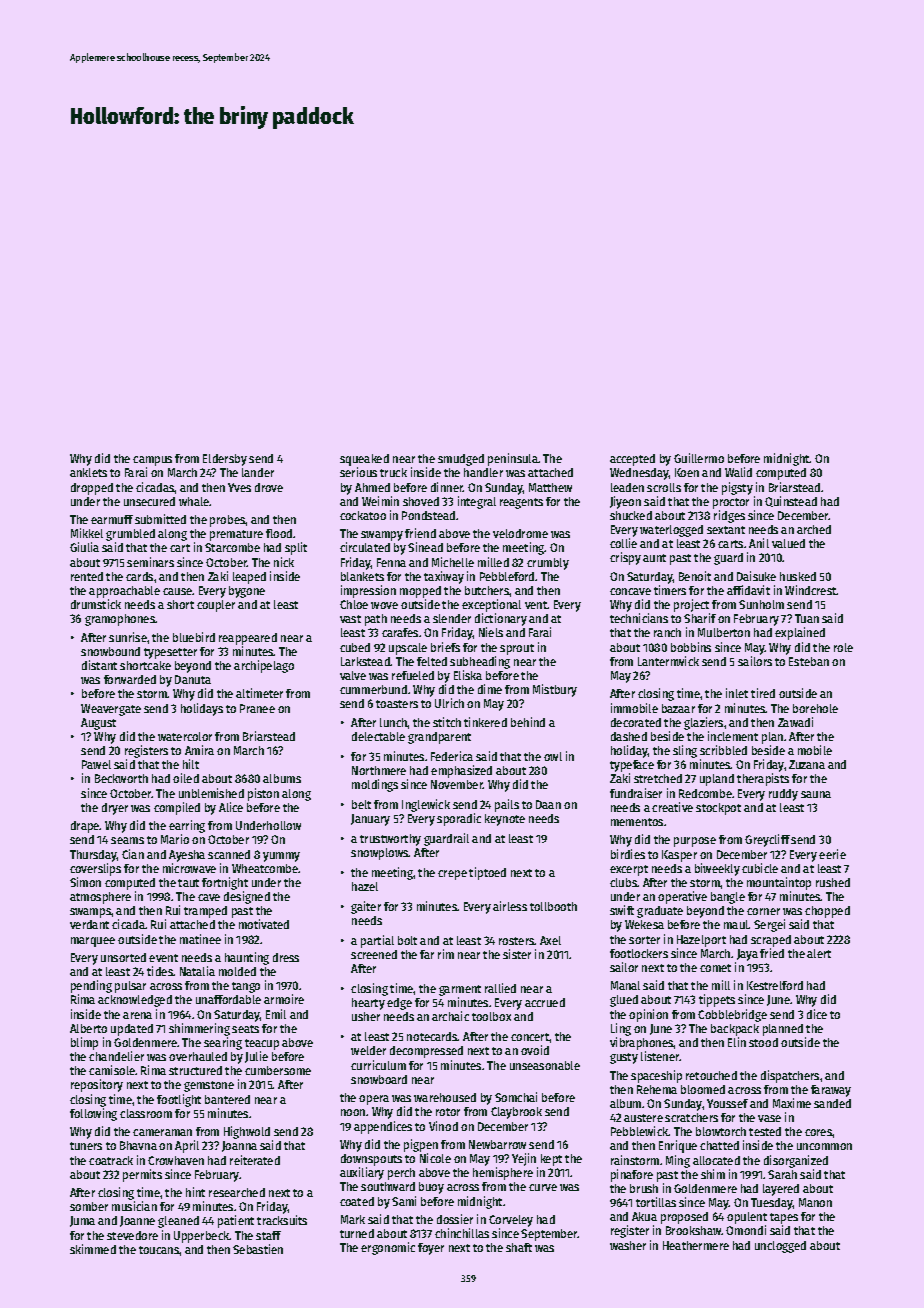 The height and width of the image is (1308, 924). I want to click on campus, so click(152, 461).
